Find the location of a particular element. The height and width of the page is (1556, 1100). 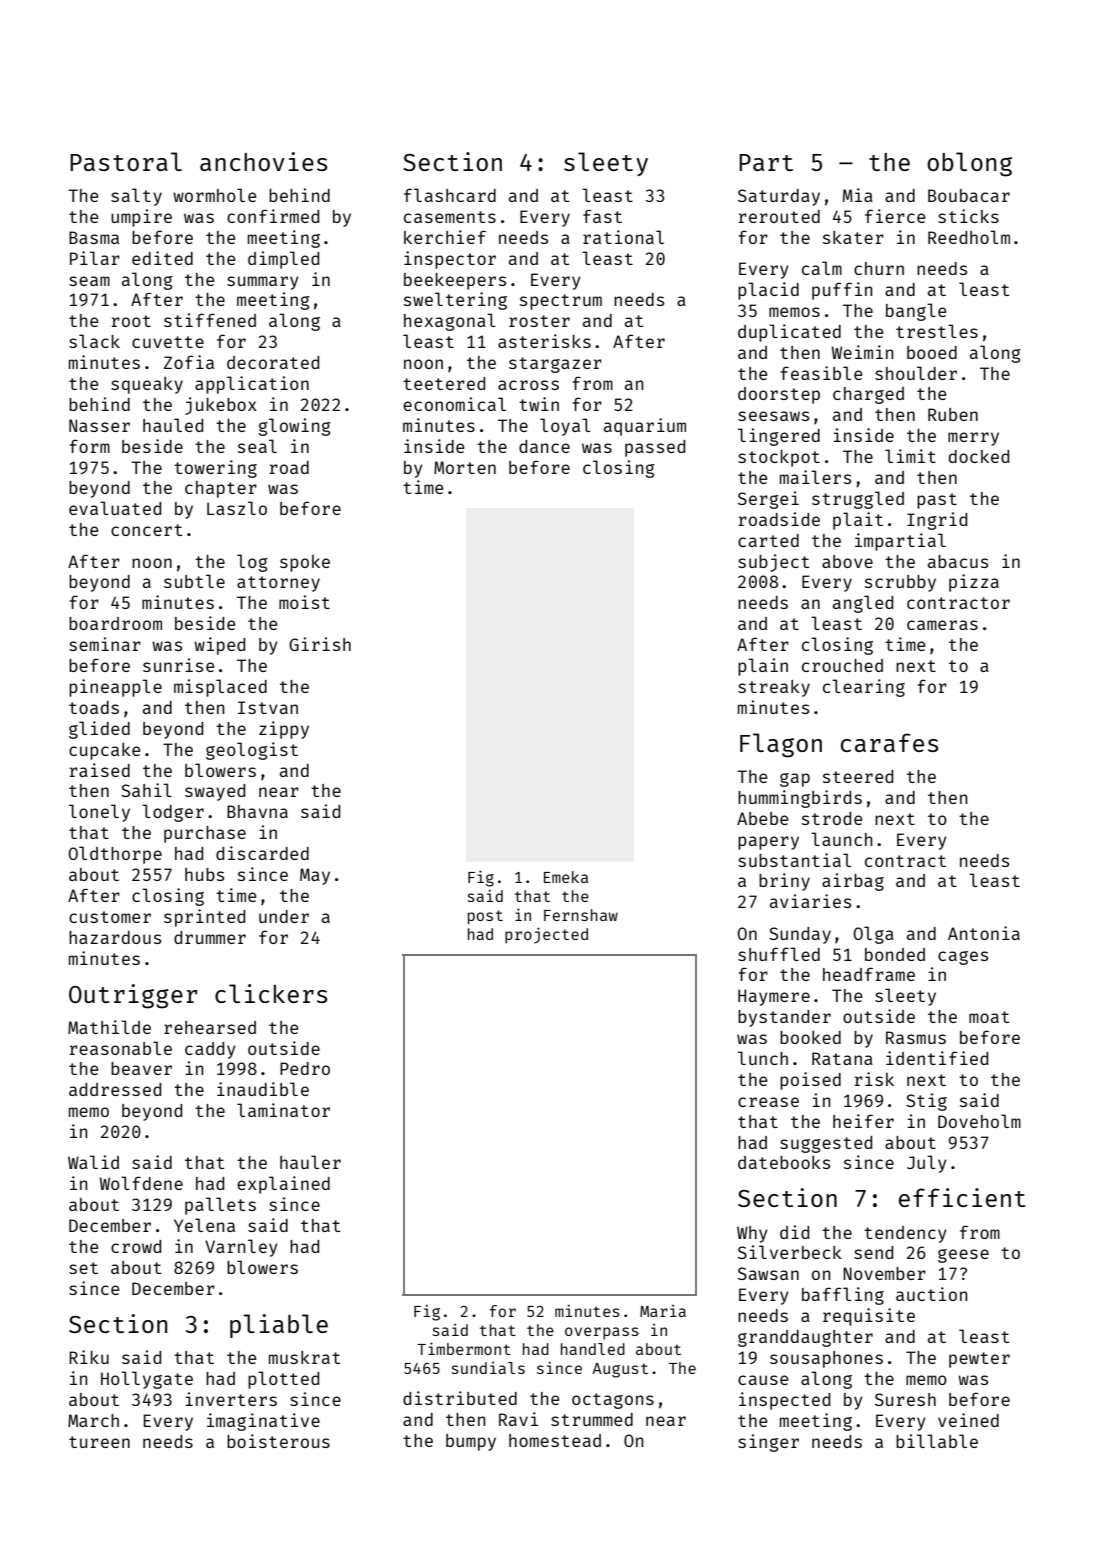

poised is located at coordinates (810, 1081).
